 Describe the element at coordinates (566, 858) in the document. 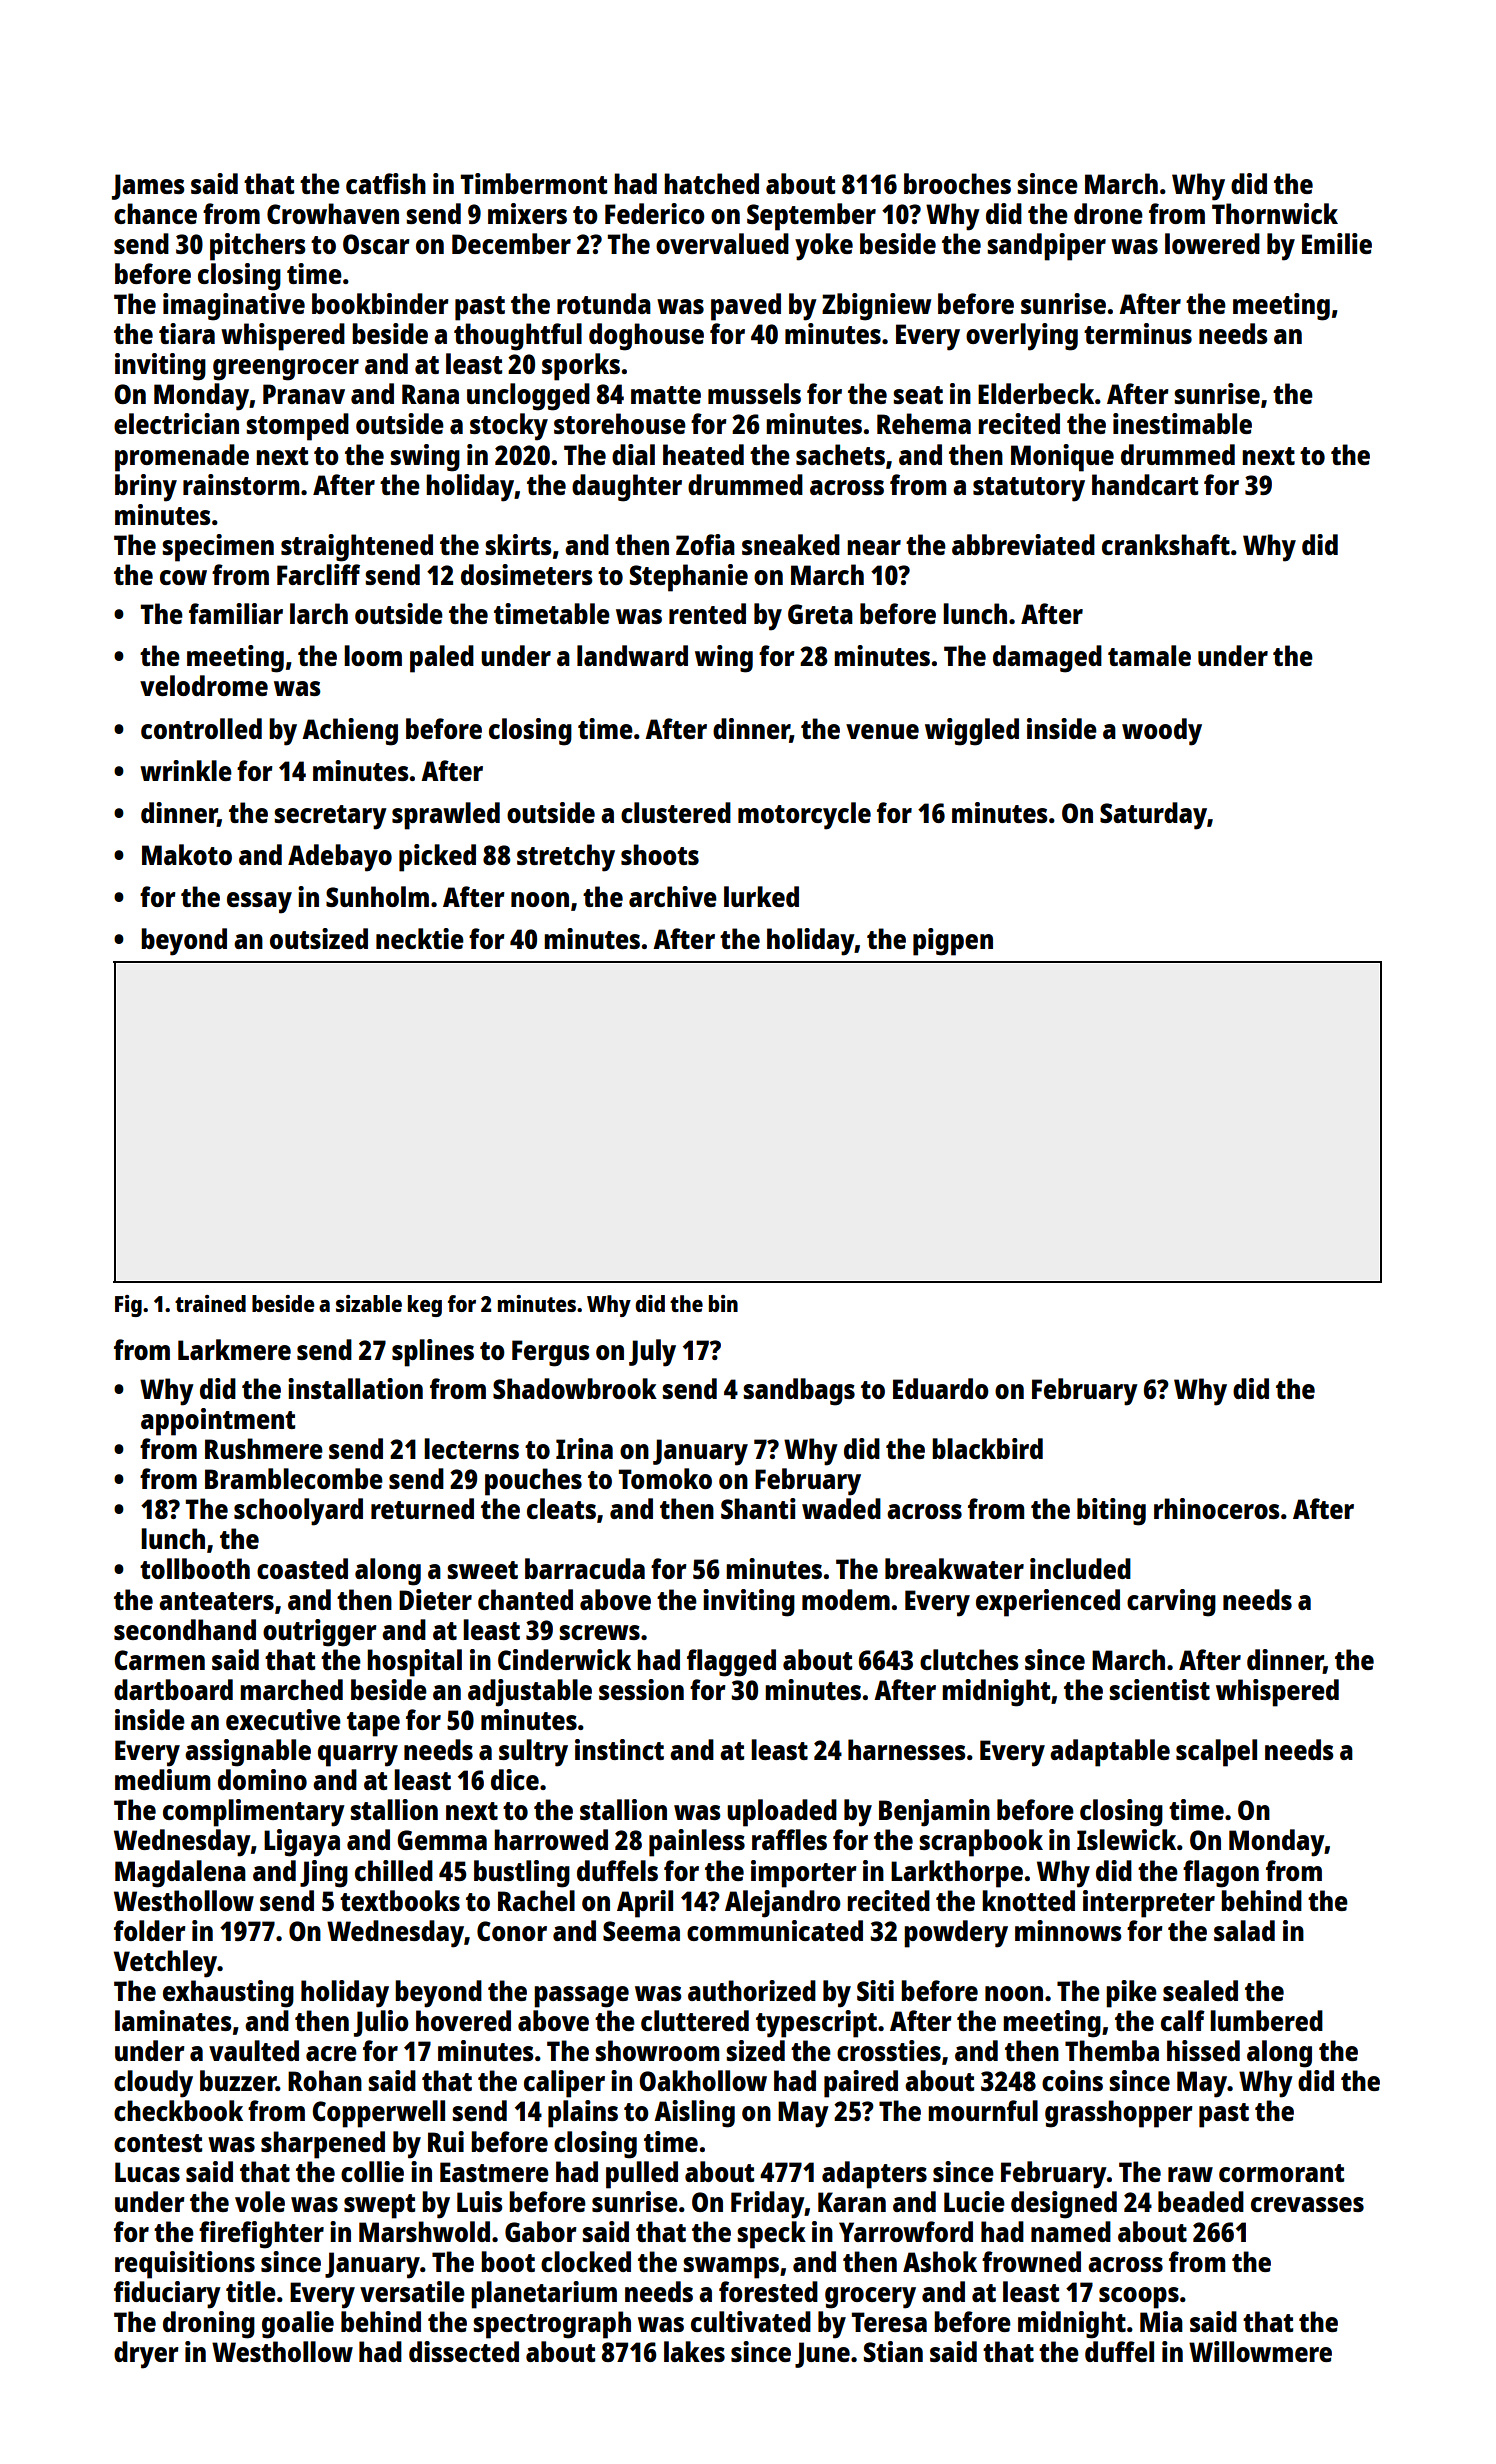

I see `stretchy` at that location.
